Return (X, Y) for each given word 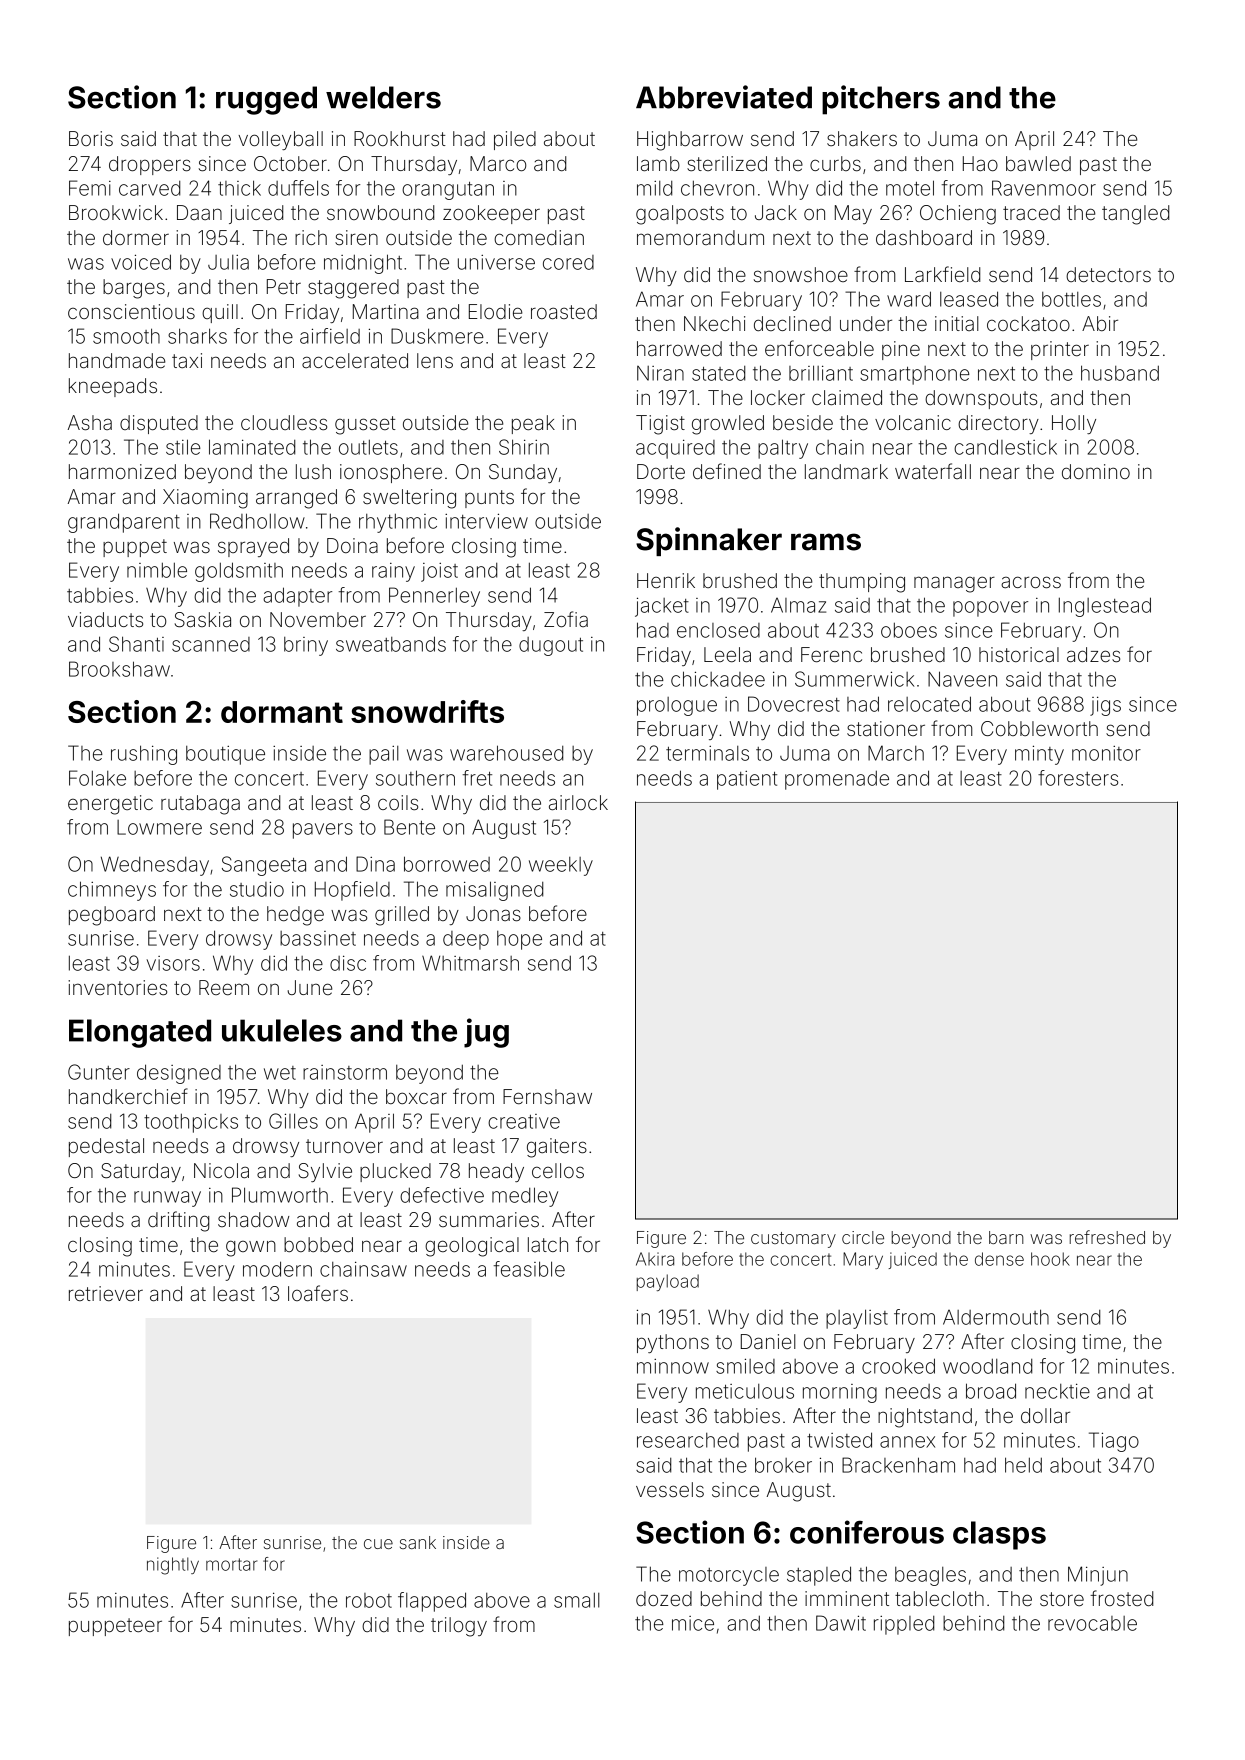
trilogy (459, 1627)
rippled (904, 1625)
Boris (91, 138)
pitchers (881, 100)
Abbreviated (724, 97)
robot (369, 1600)
